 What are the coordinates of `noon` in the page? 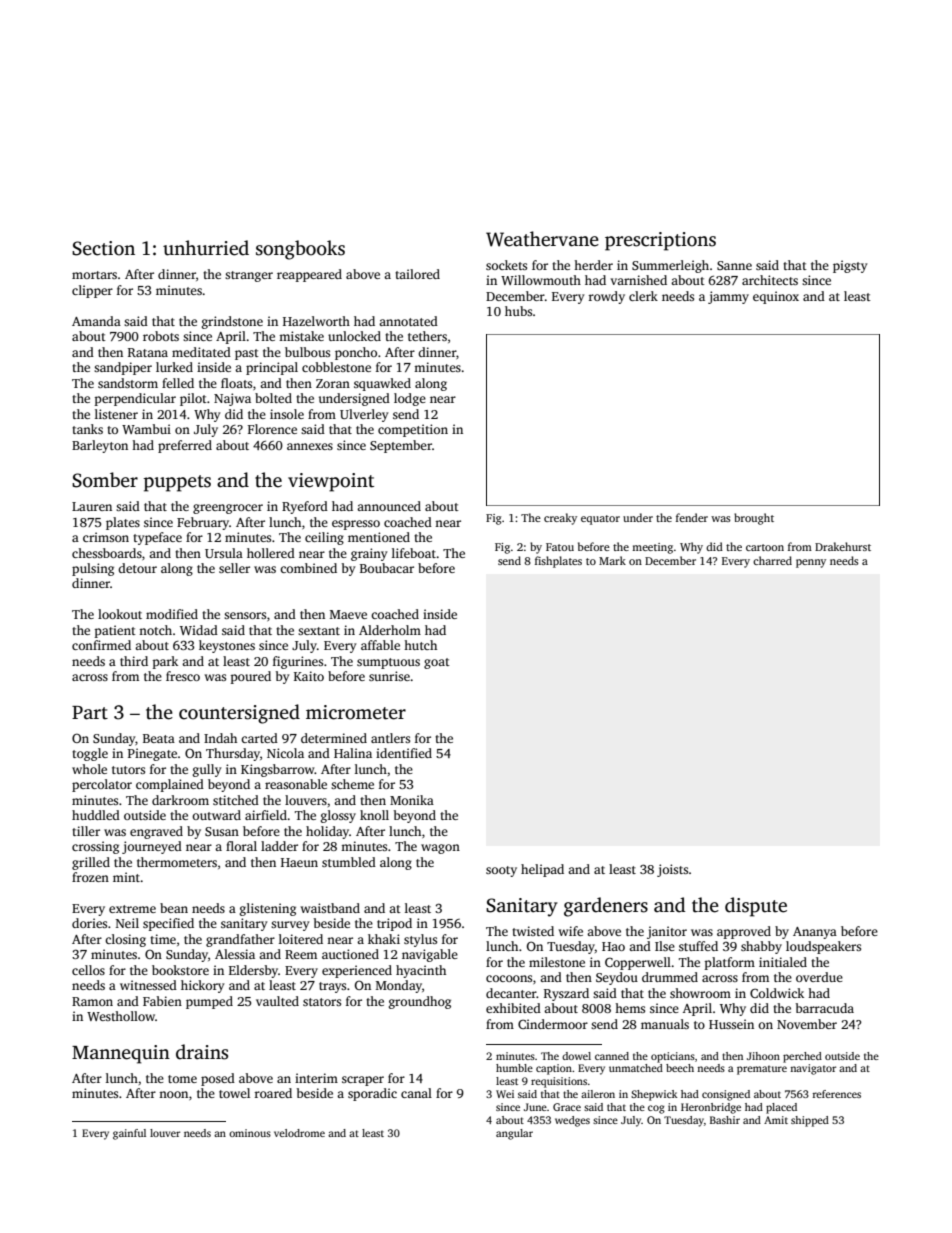 It's located at (173, 1094).
